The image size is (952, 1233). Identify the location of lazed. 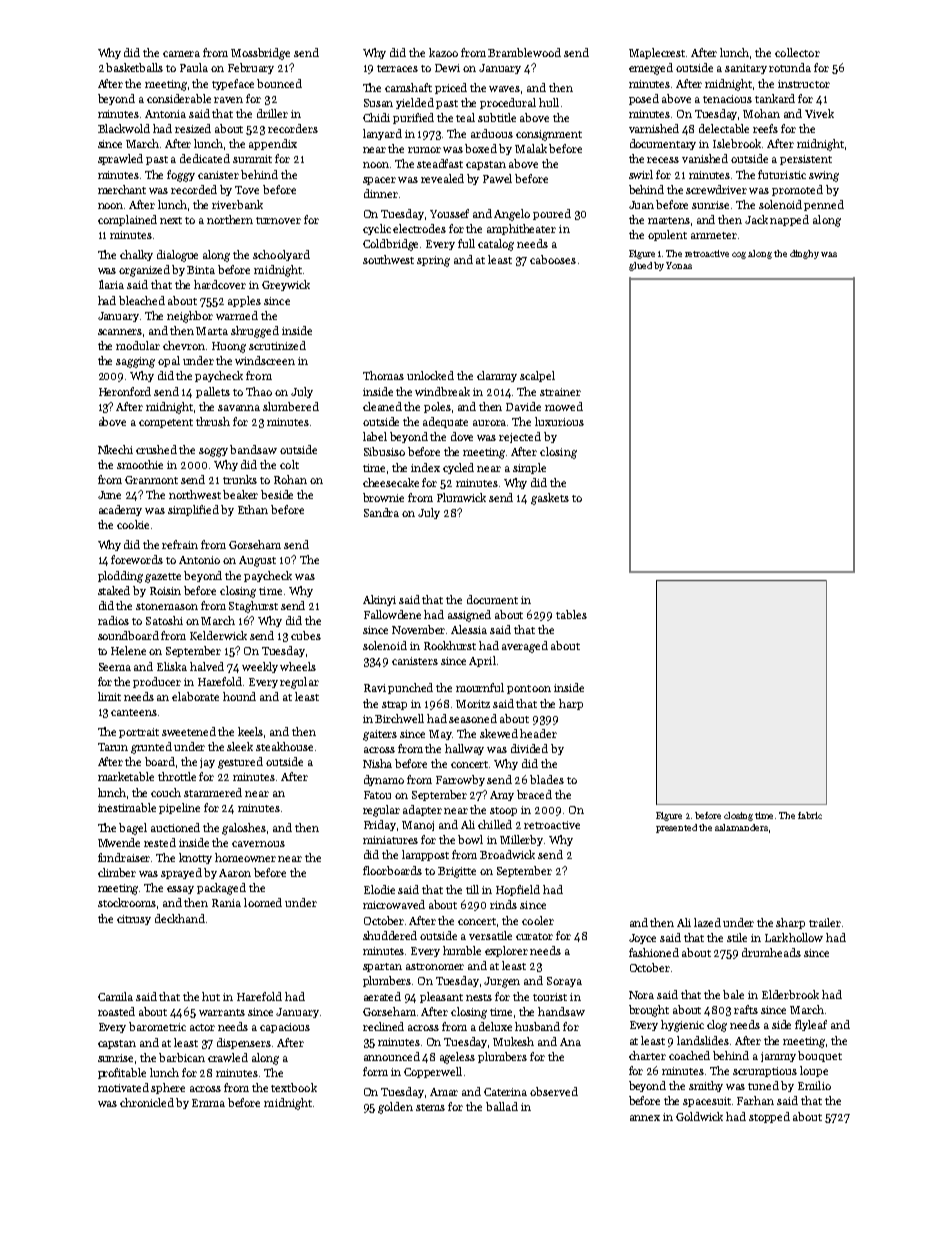
(707, 922).
